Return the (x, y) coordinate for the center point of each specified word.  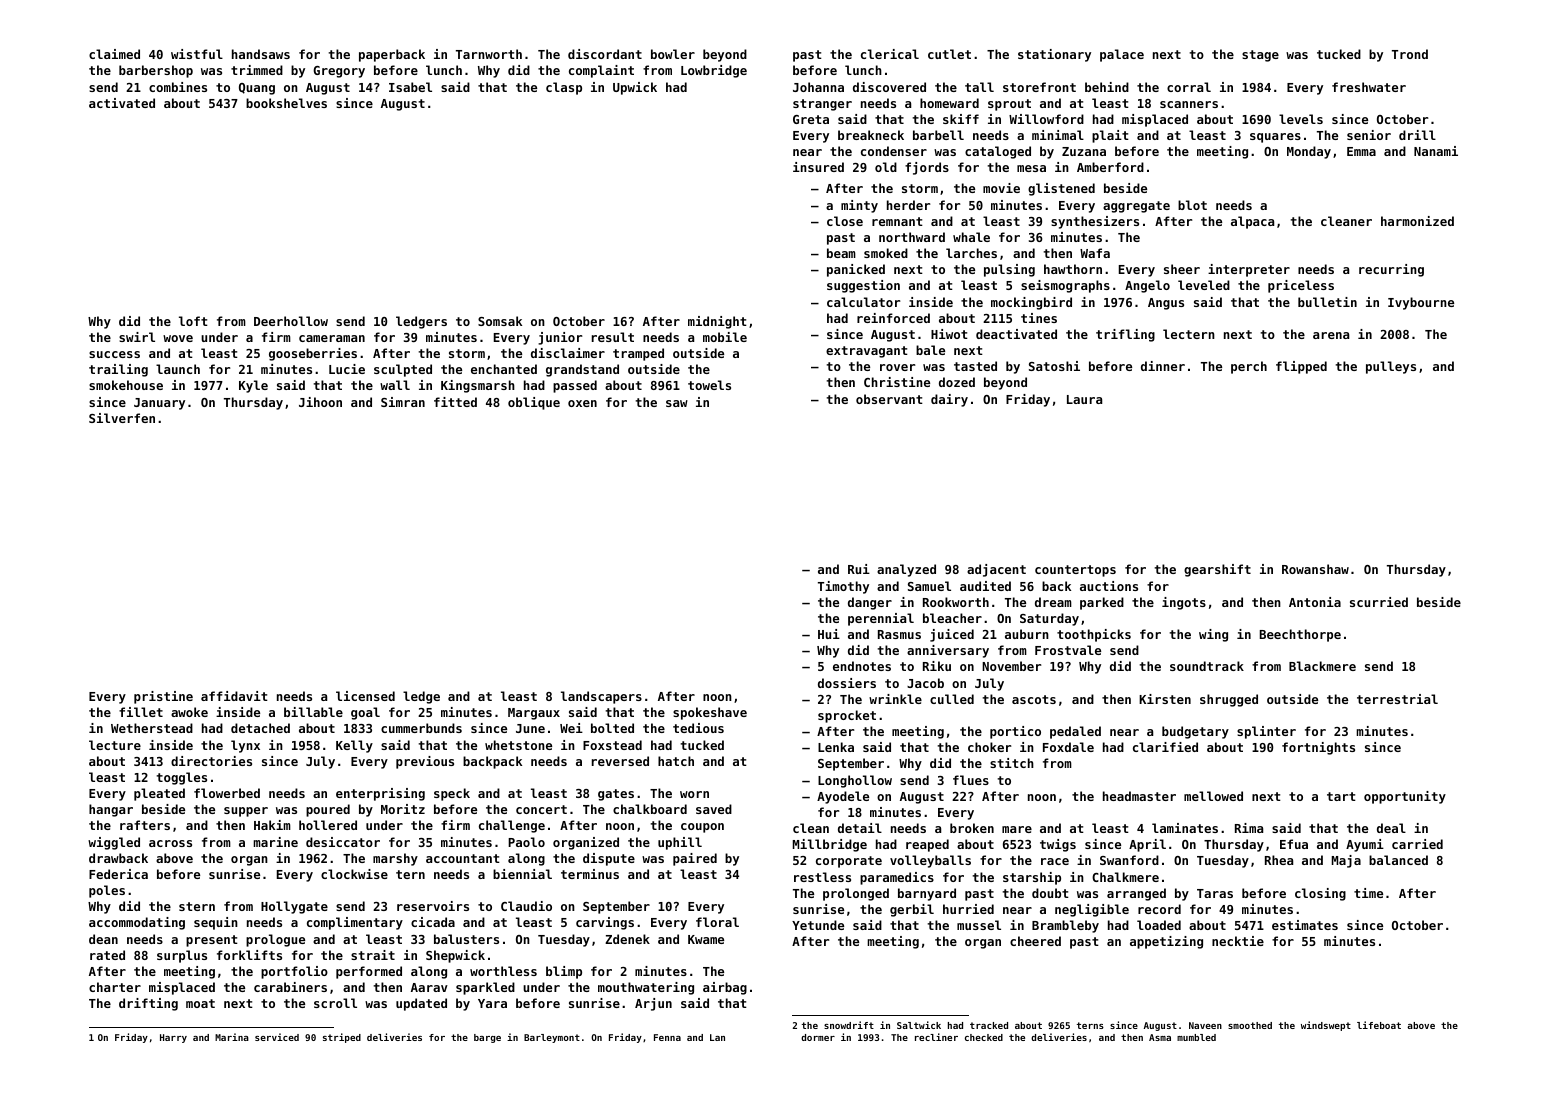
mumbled (1196, 1037)
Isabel (410, 87)
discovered (889, 87)
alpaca (1252, 222)
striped (342, 1038)
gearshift (1217, 570)
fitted (455, 402)
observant (889, 399)
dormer (818, 1037)
